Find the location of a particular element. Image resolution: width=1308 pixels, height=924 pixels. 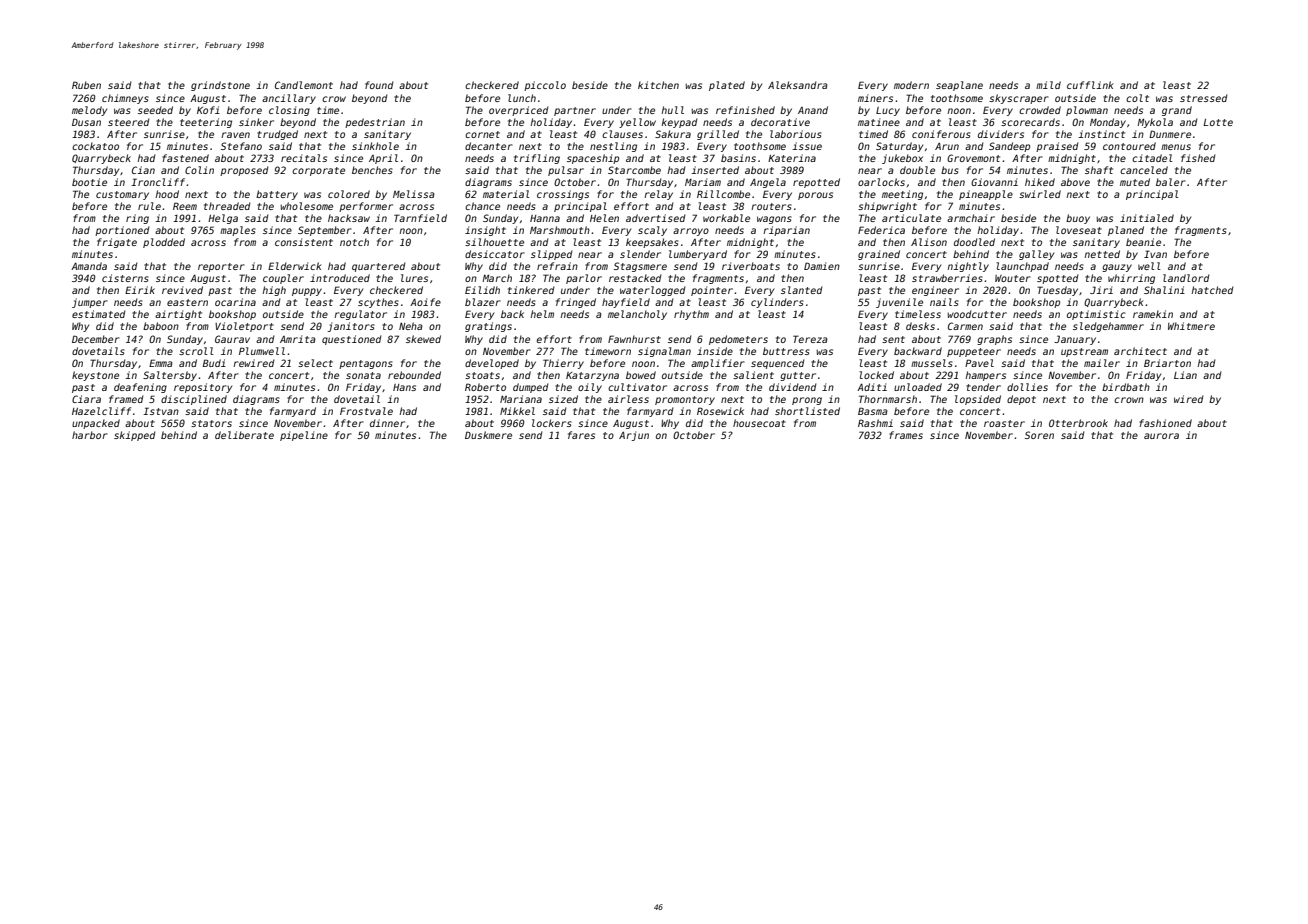

deliberate is located at coordinates (244, 435).
